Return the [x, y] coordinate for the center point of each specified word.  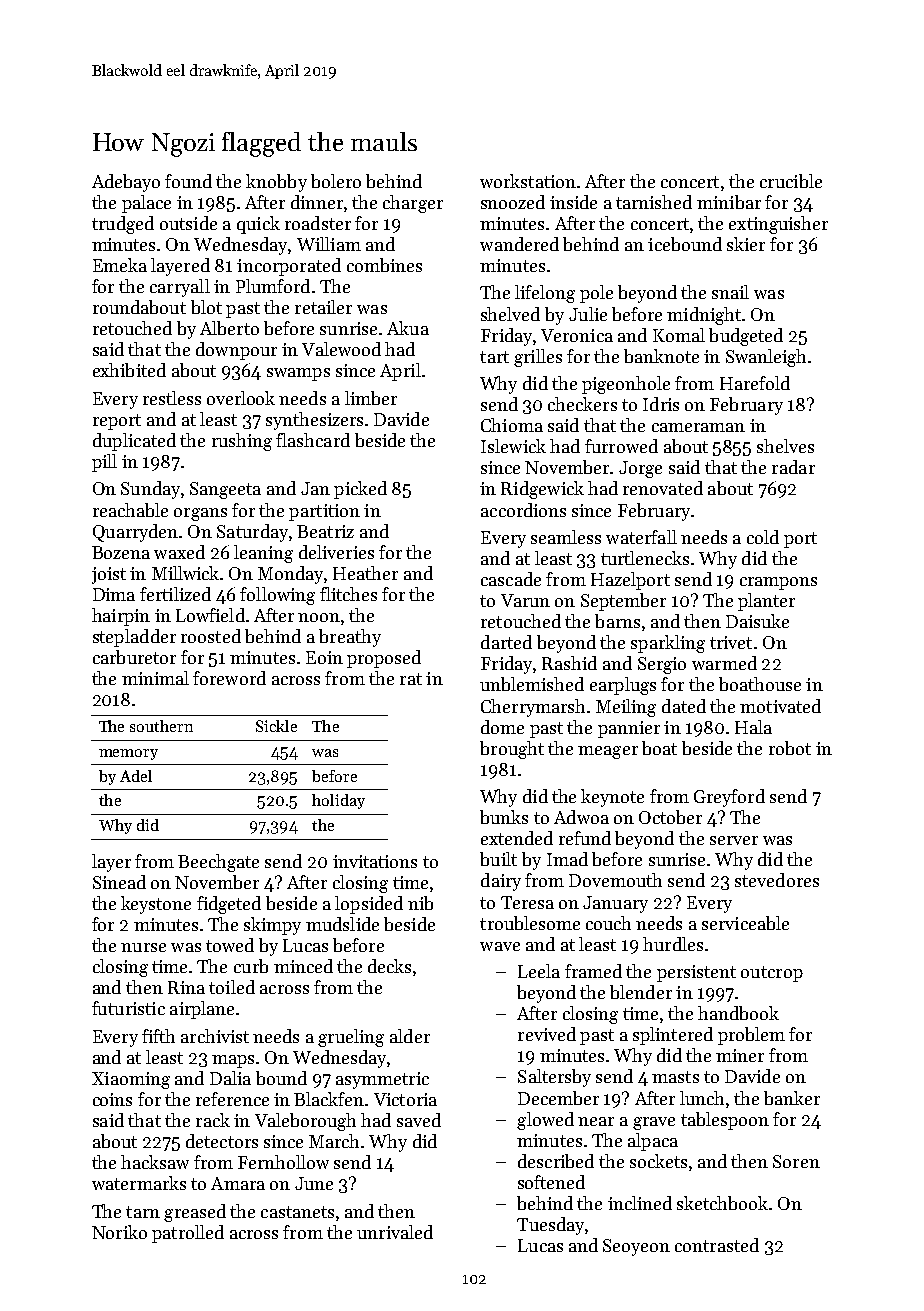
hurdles [673, 944]
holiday [338, 801]
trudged [123, 225]
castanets [297, 1212]
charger [413, 204]
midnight [704, 316]
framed [593, 971]
